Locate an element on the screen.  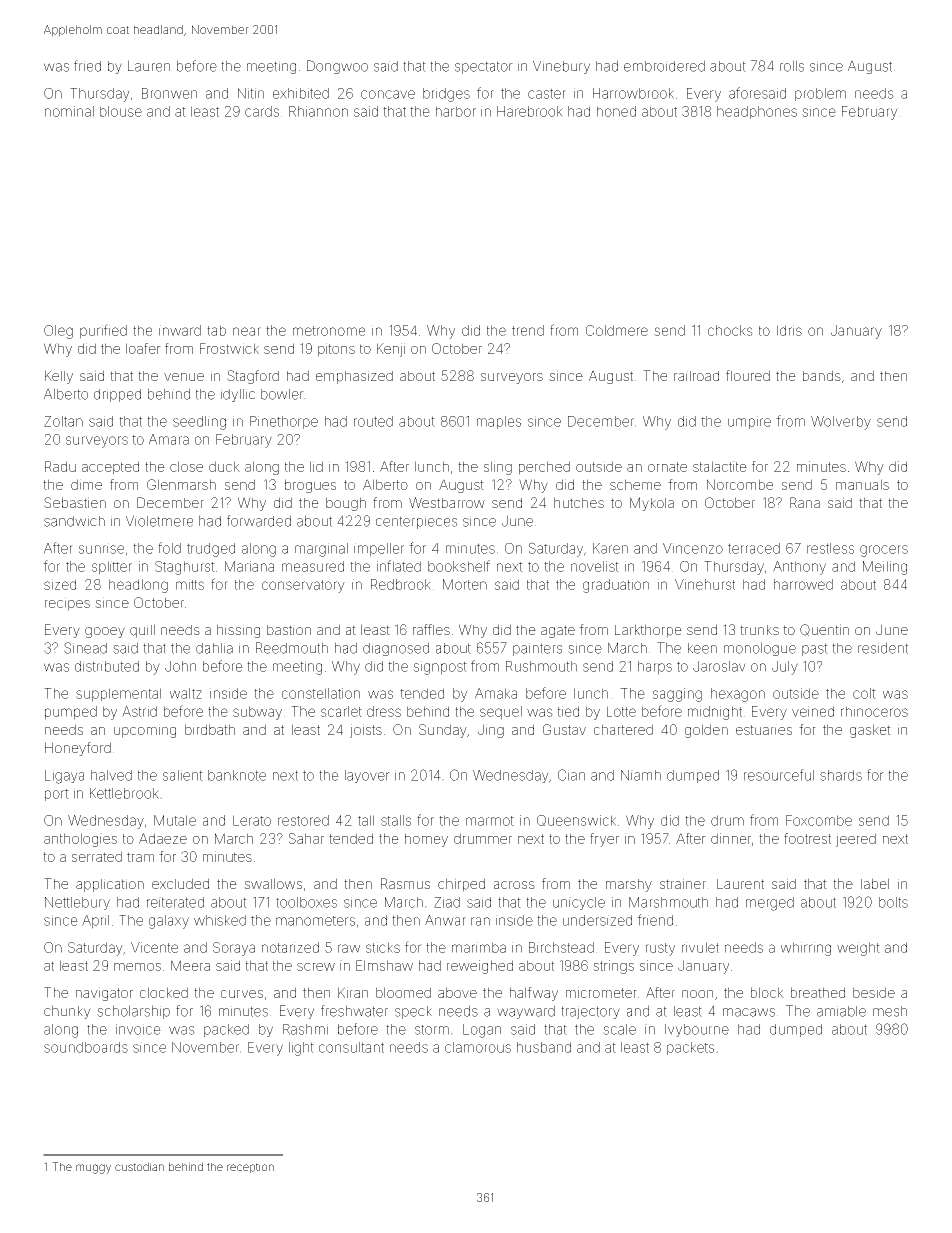
forwarded is located at coordinates (259, 521).
